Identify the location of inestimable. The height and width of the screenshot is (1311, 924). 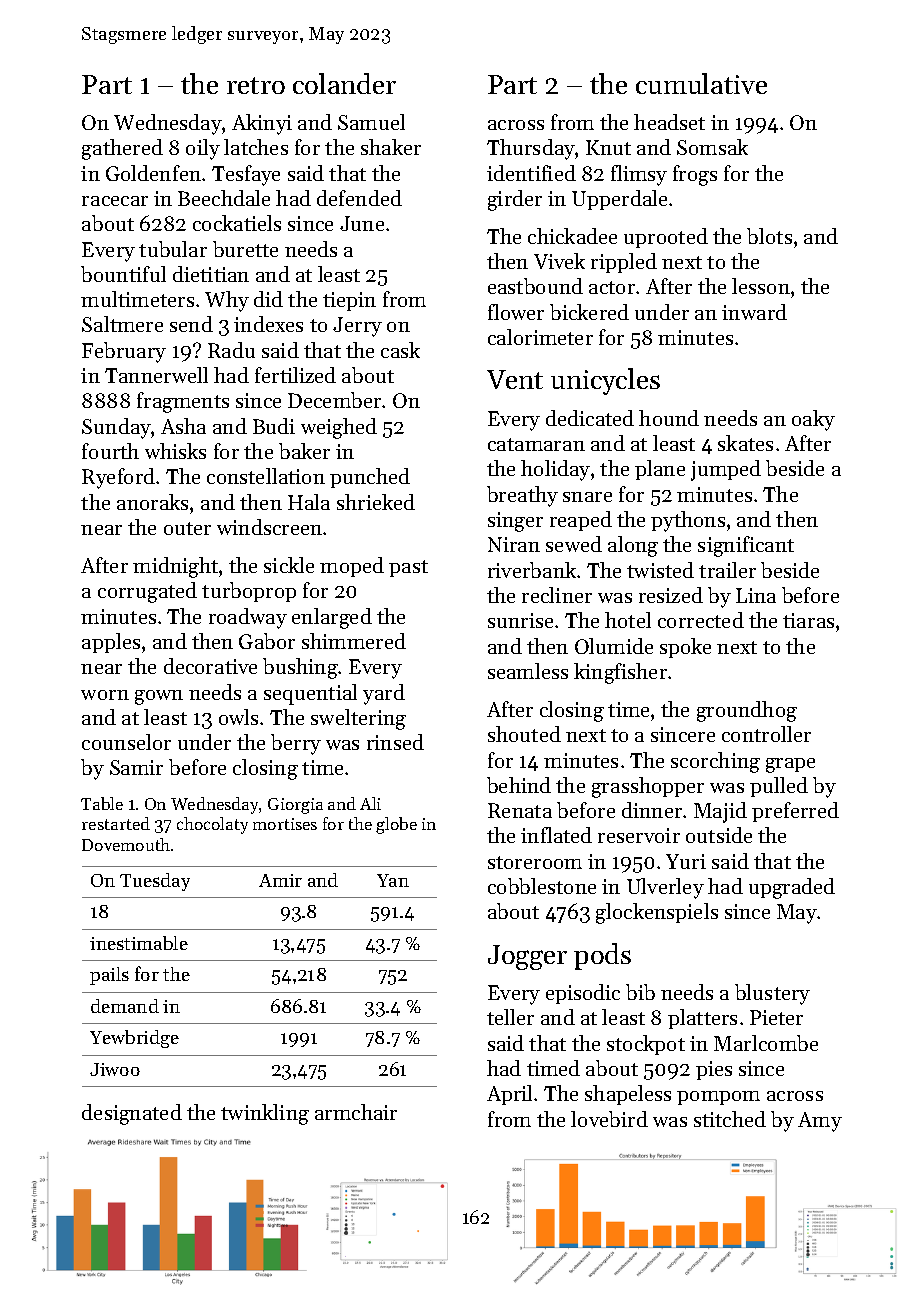
(139, 943).
